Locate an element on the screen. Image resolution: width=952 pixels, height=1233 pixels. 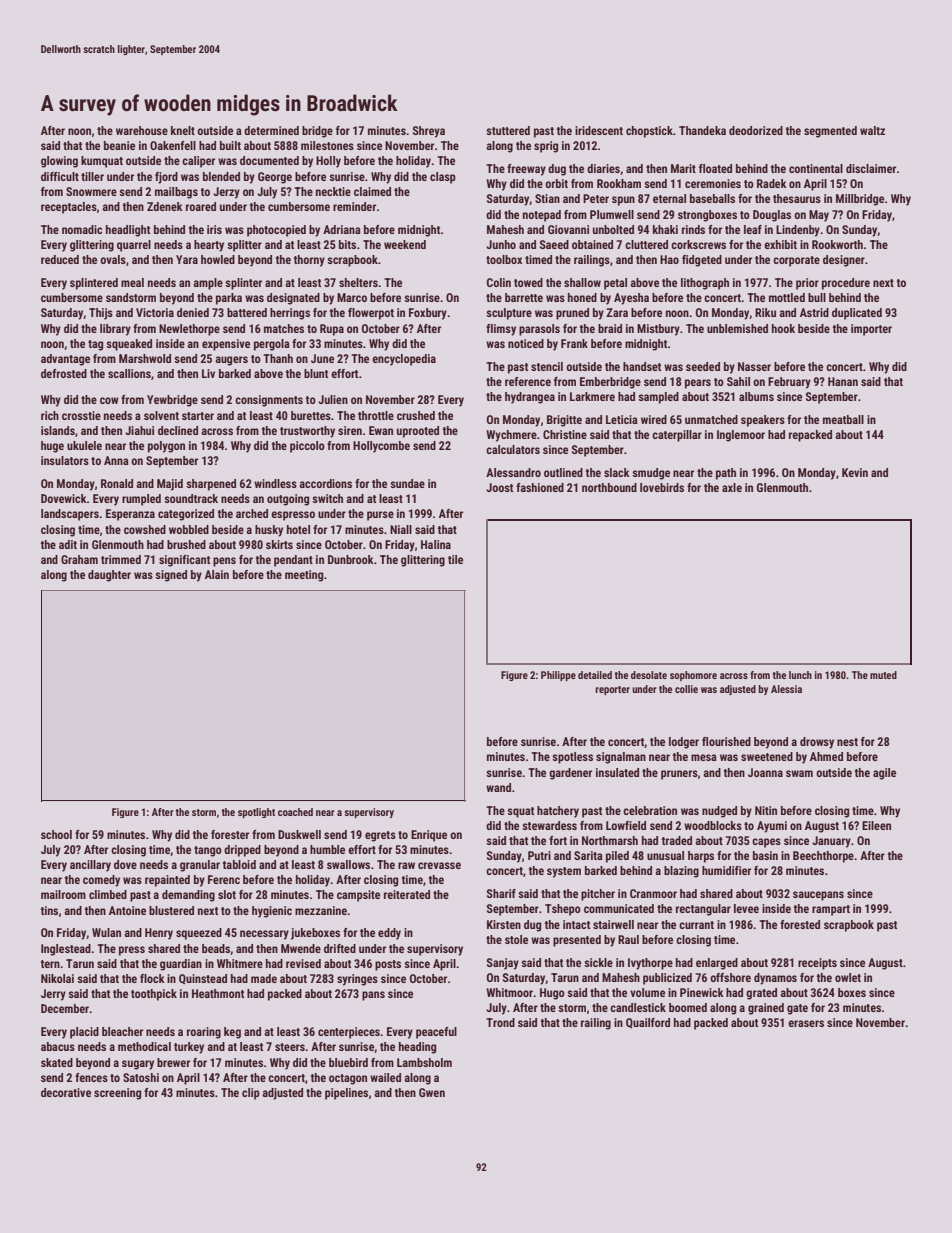
roaring is located at coordinates (204, 1033).
